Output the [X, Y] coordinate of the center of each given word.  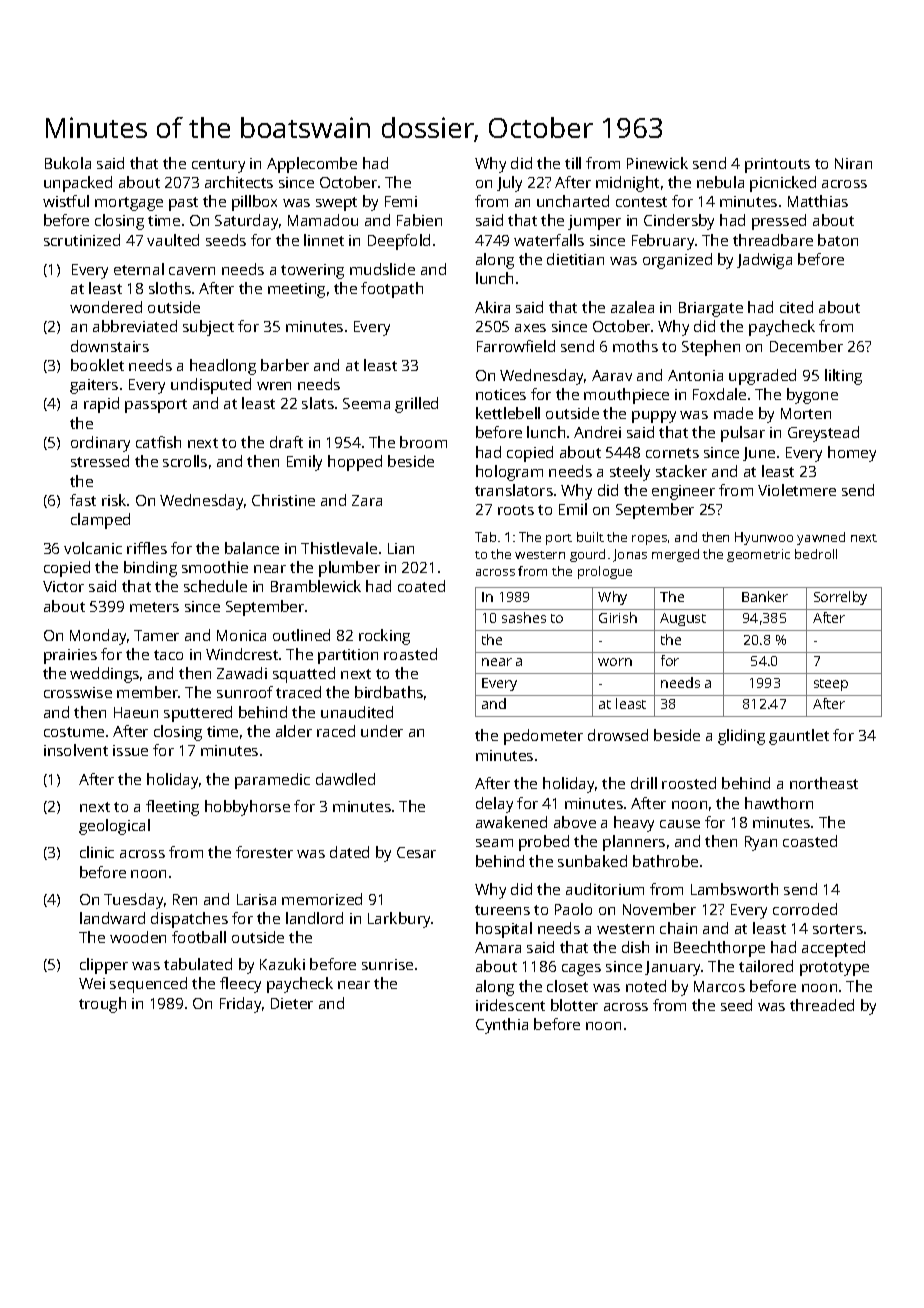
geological [114, 827]
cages [581, 970]
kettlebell [508, 413]
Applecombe [312, 165]
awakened [511, 822]
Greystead [823, 434]
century [218, 166]
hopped [355, 463]
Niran [853, 163]
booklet [97, 365]
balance [252, 548]
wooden [138, 937]
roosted [689, 783]
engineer [683, 492]
